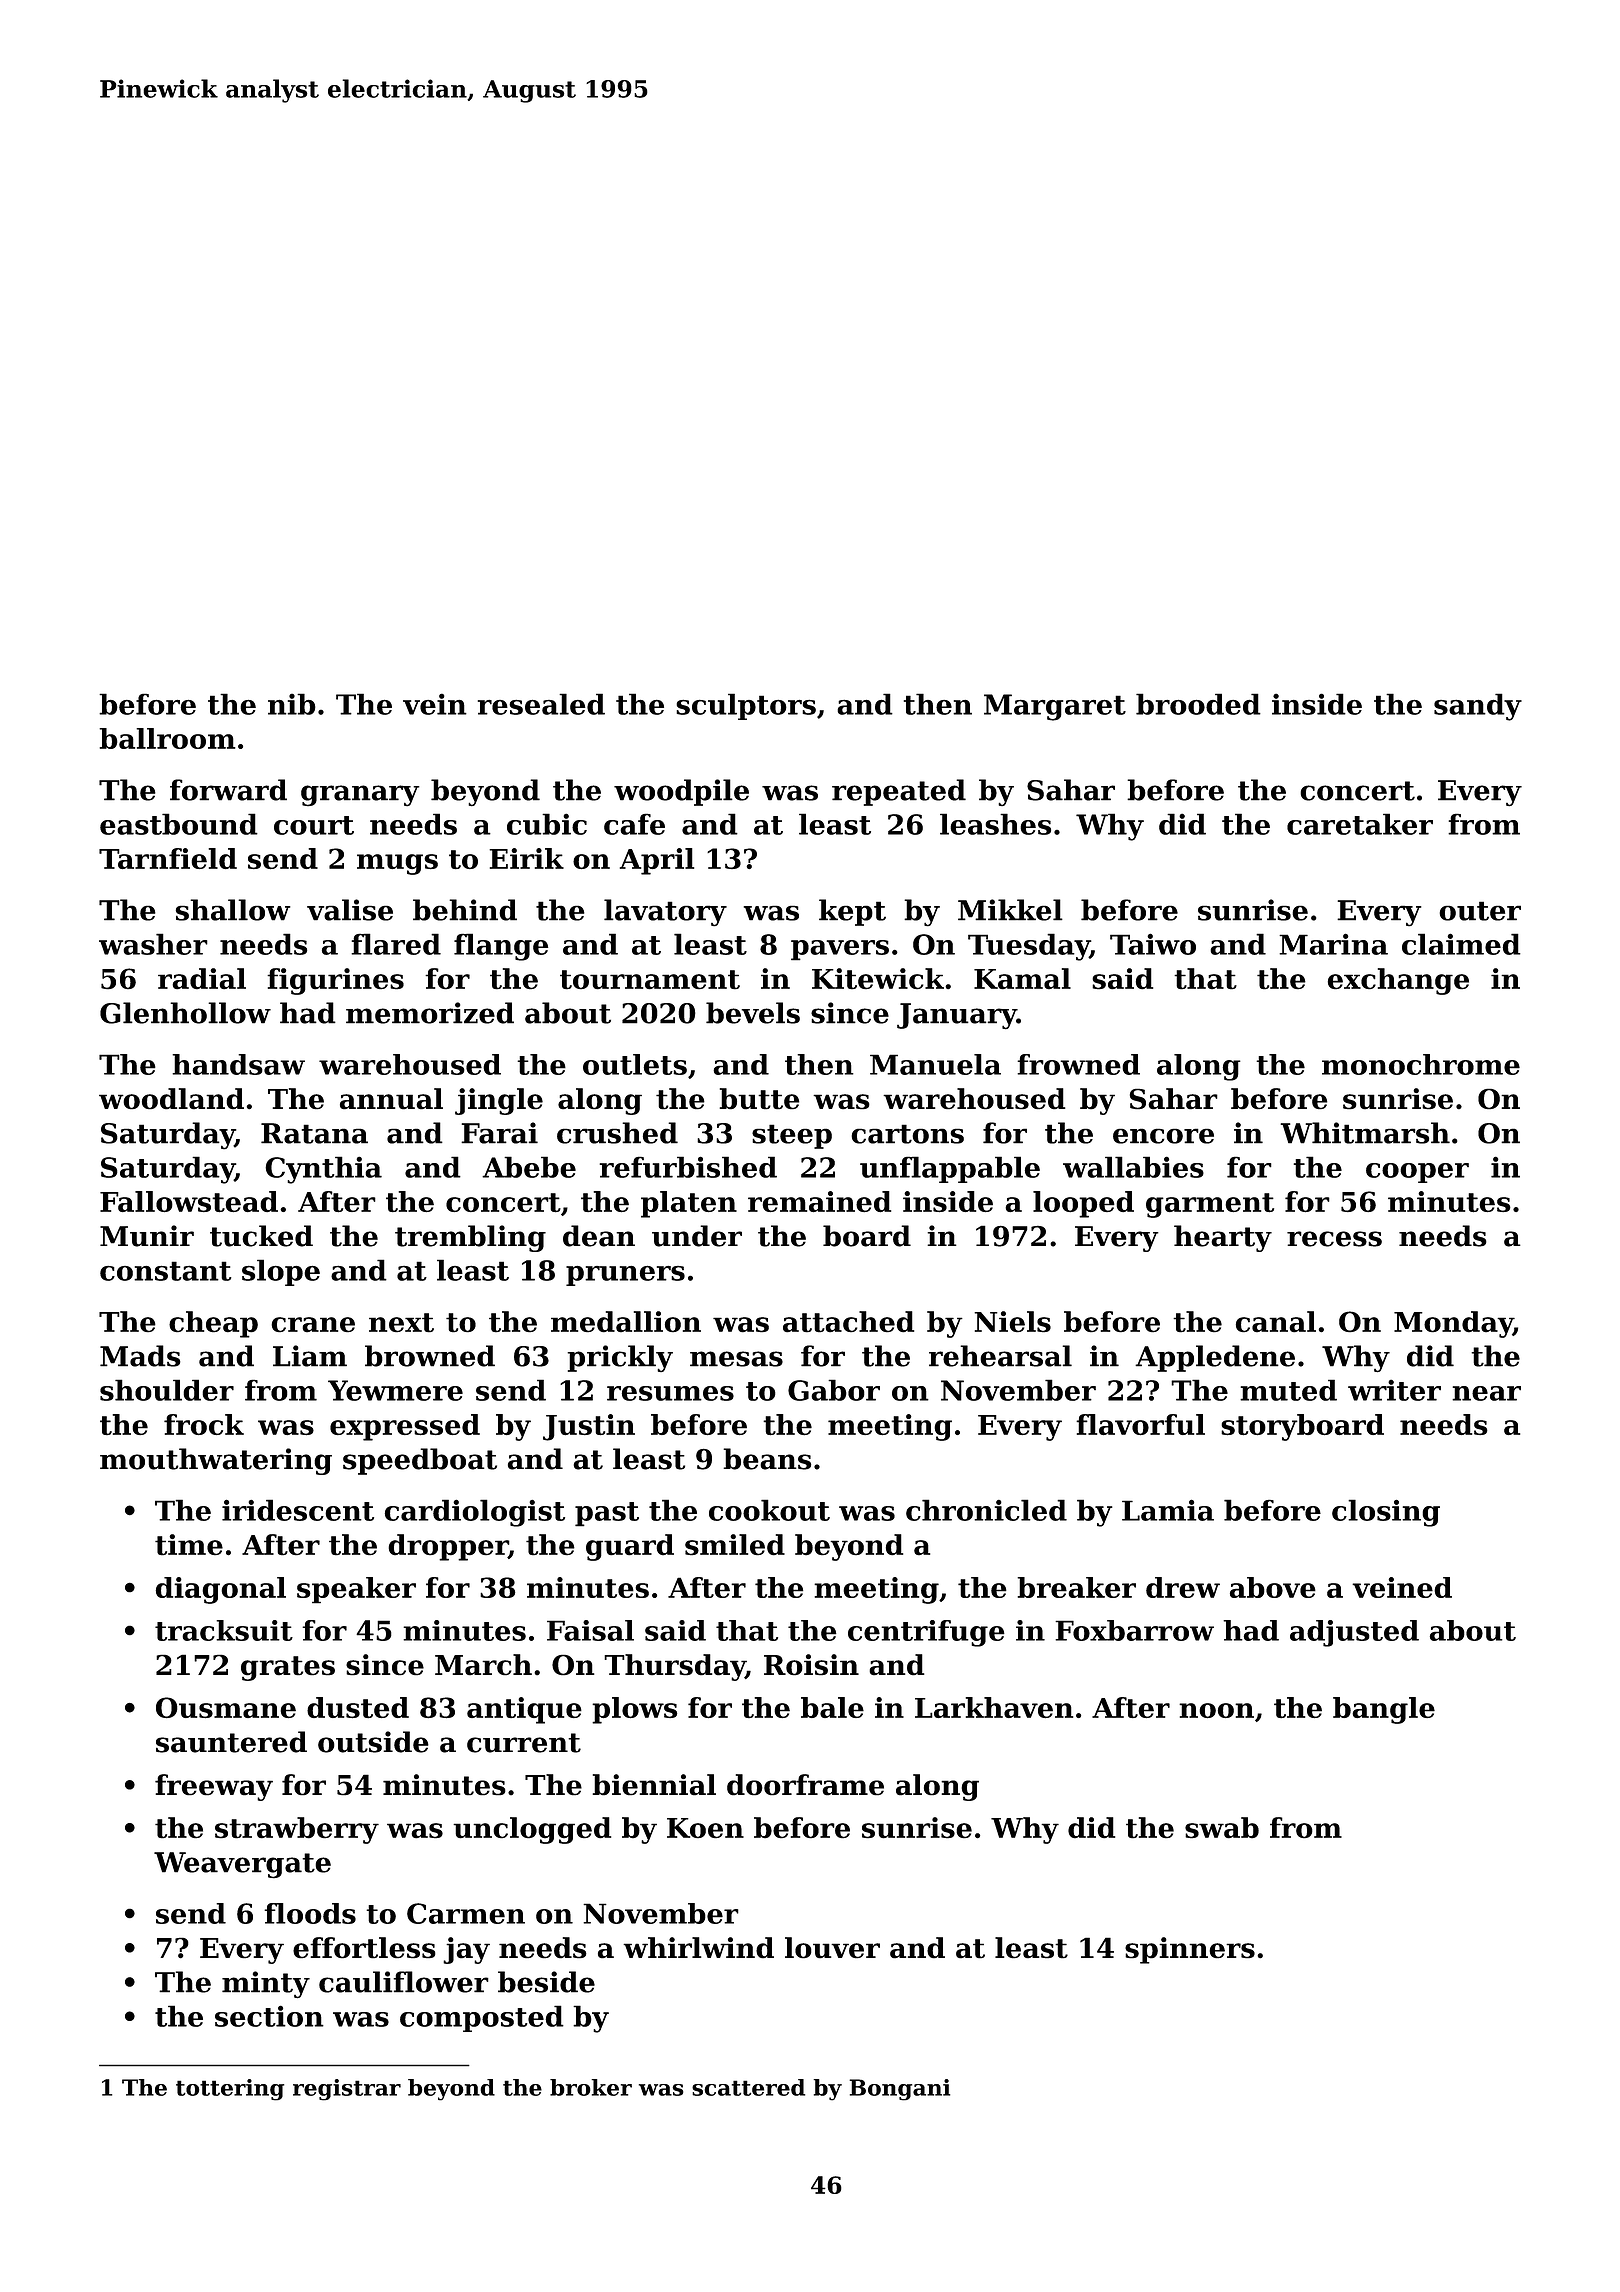 The height and width of the screenshot is (2292, 1620). Describe the element at coordinates (957, 1016) in the screenshot. I see `January` at that location.
